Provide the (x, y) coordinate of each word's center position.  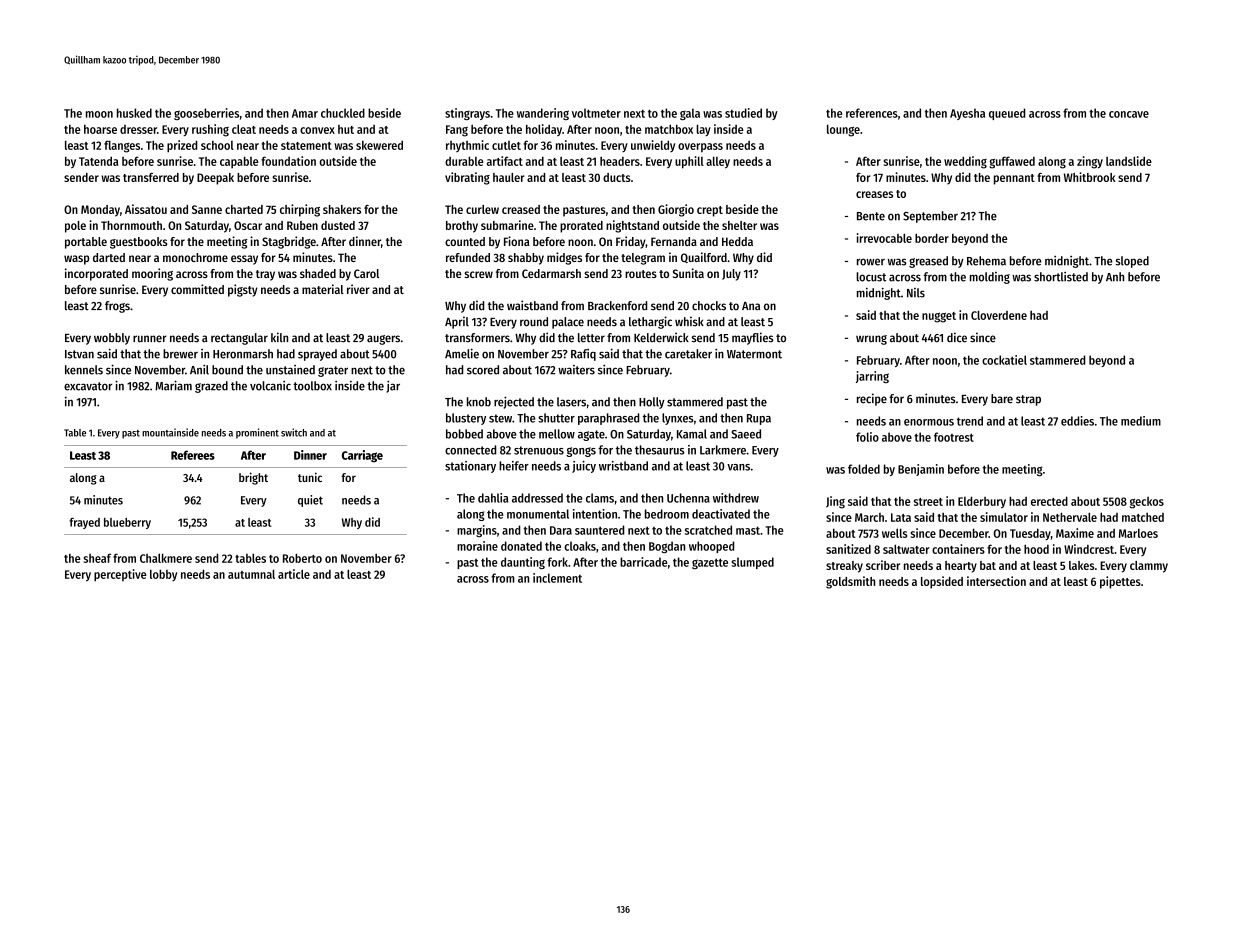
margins (477, 531)
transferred (151, 177)
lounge (843, 131)
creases (874, 194)
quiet (310, 501)
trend (970, 421)
